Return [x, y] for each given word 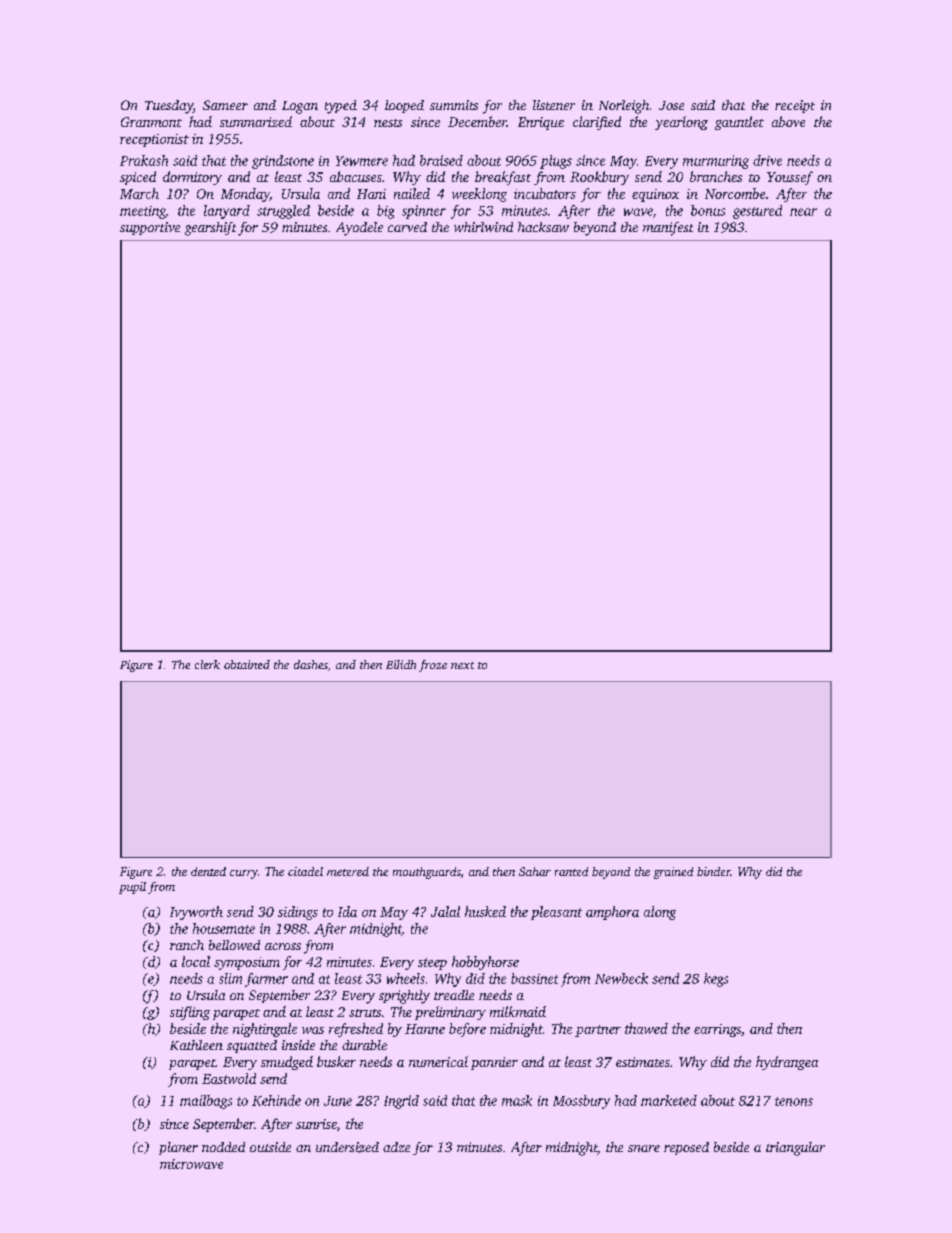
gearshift [210, 229]
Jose [671, 105]
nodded [223, 1147]
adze [396, 1147]
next [462, 665]
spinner [424, 212]
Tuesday [169, 107]
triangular [795, 1149]
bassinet [534, 978]
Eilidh [401, 664]
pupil [132, 888]
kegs [716, 980]
